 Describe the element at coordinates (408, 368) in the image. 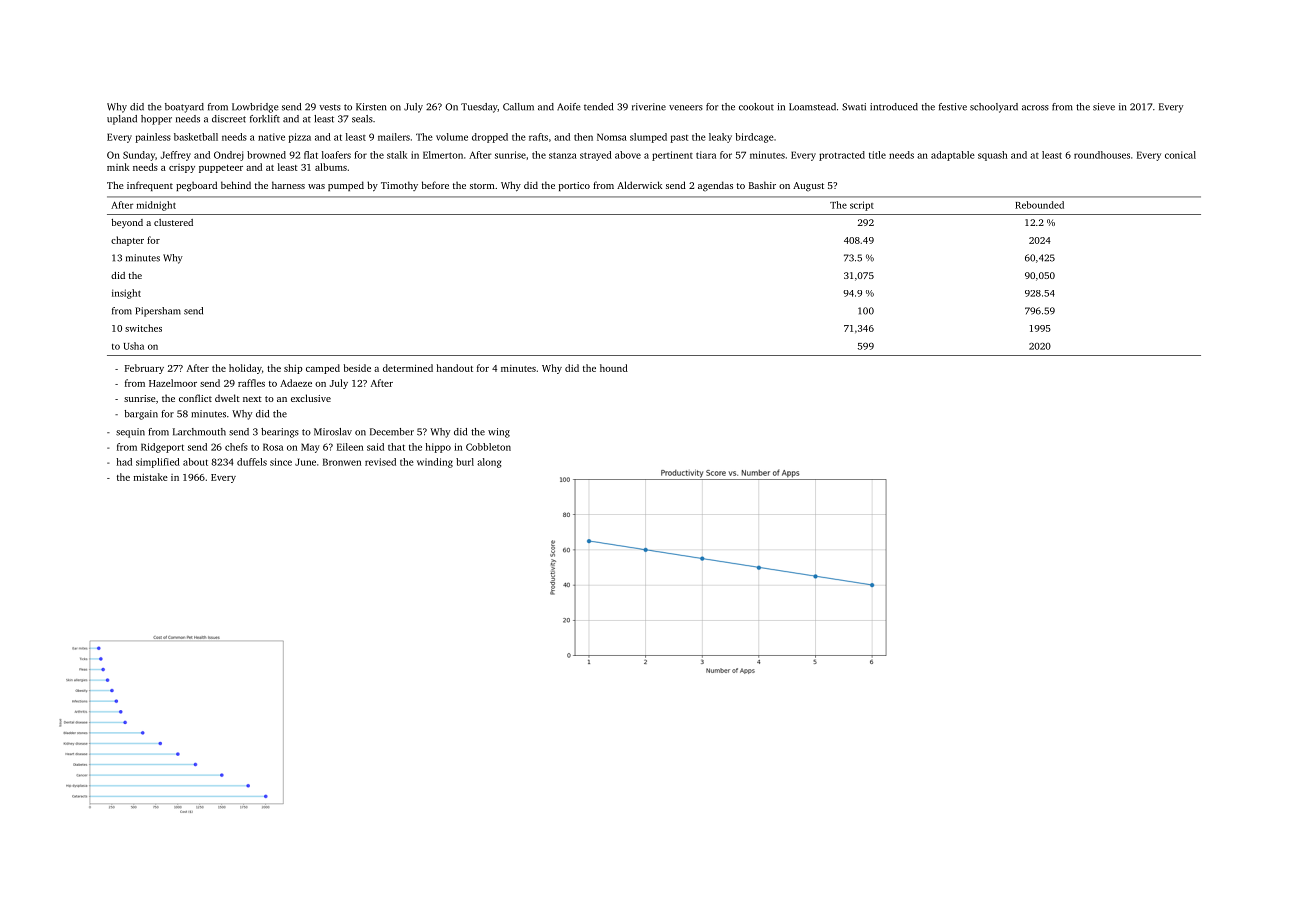

I see `determined` at that location.
